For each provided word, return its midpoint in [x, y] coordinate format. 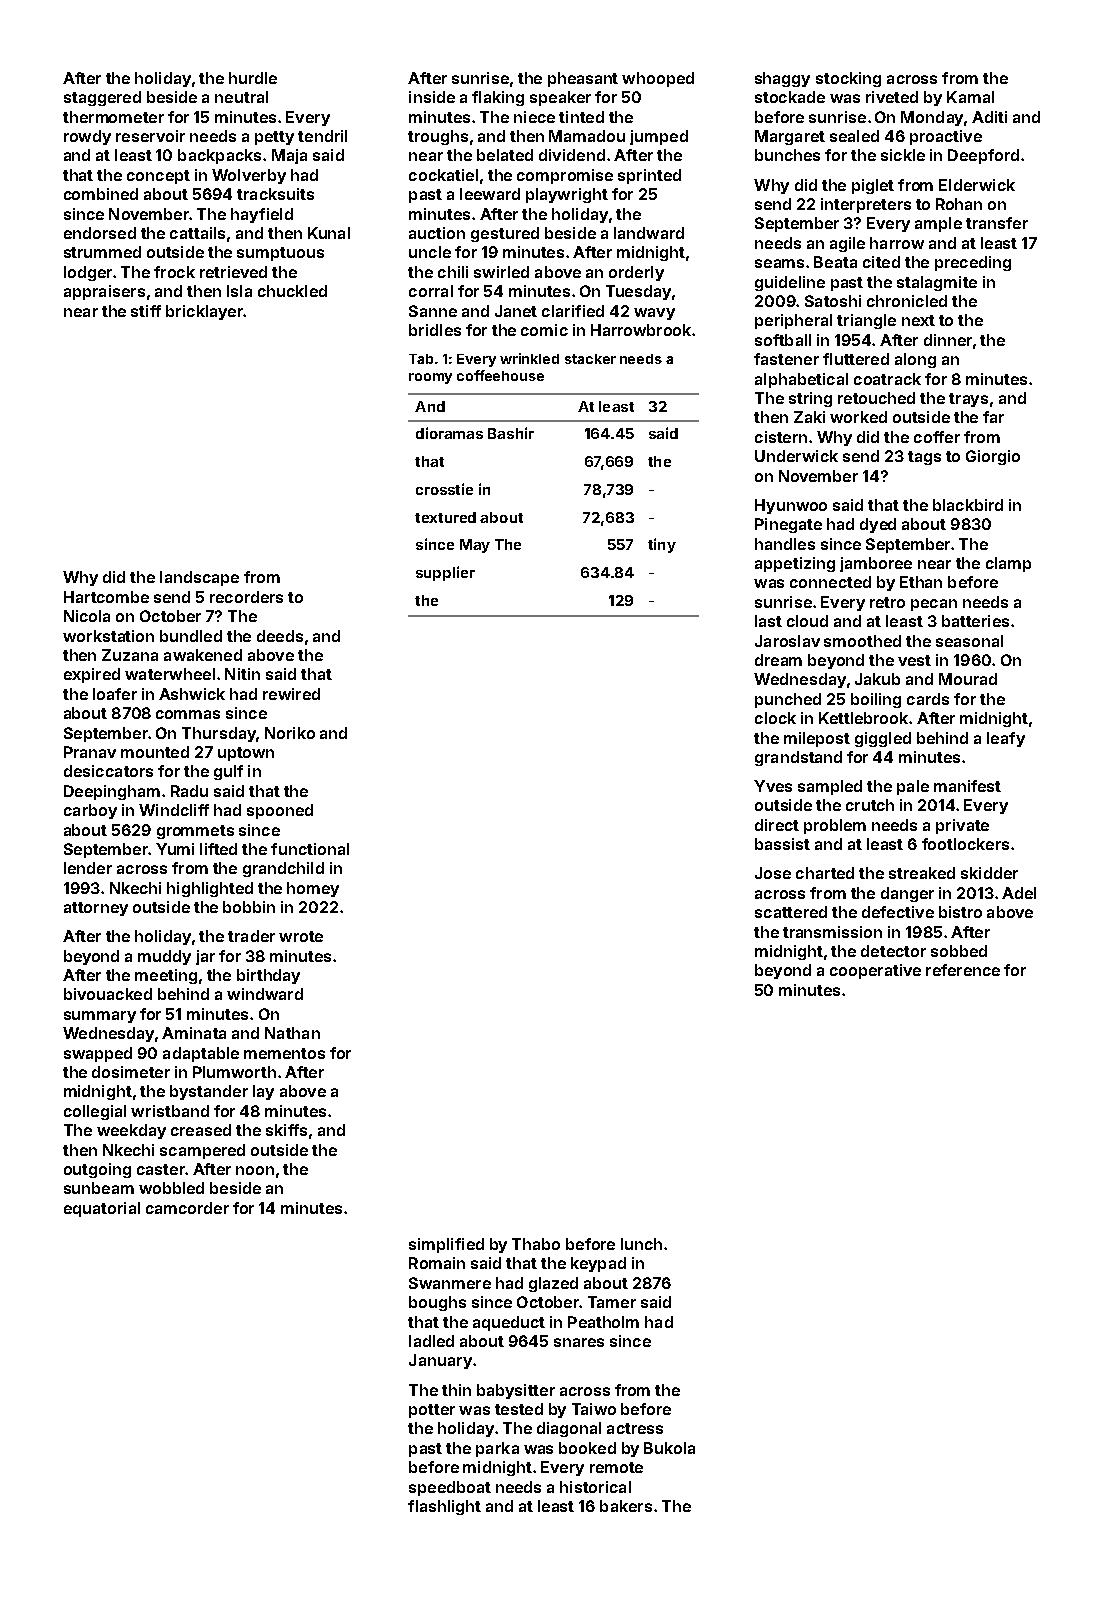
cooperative [875, 971]
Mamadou [587, 136]
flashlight [444, 1507]
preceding [973, 263]
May [475, 546]
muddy [164, 957]
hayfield [262, 215]
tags [924, 458]
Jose [773, 873]
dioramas [449, 433]
